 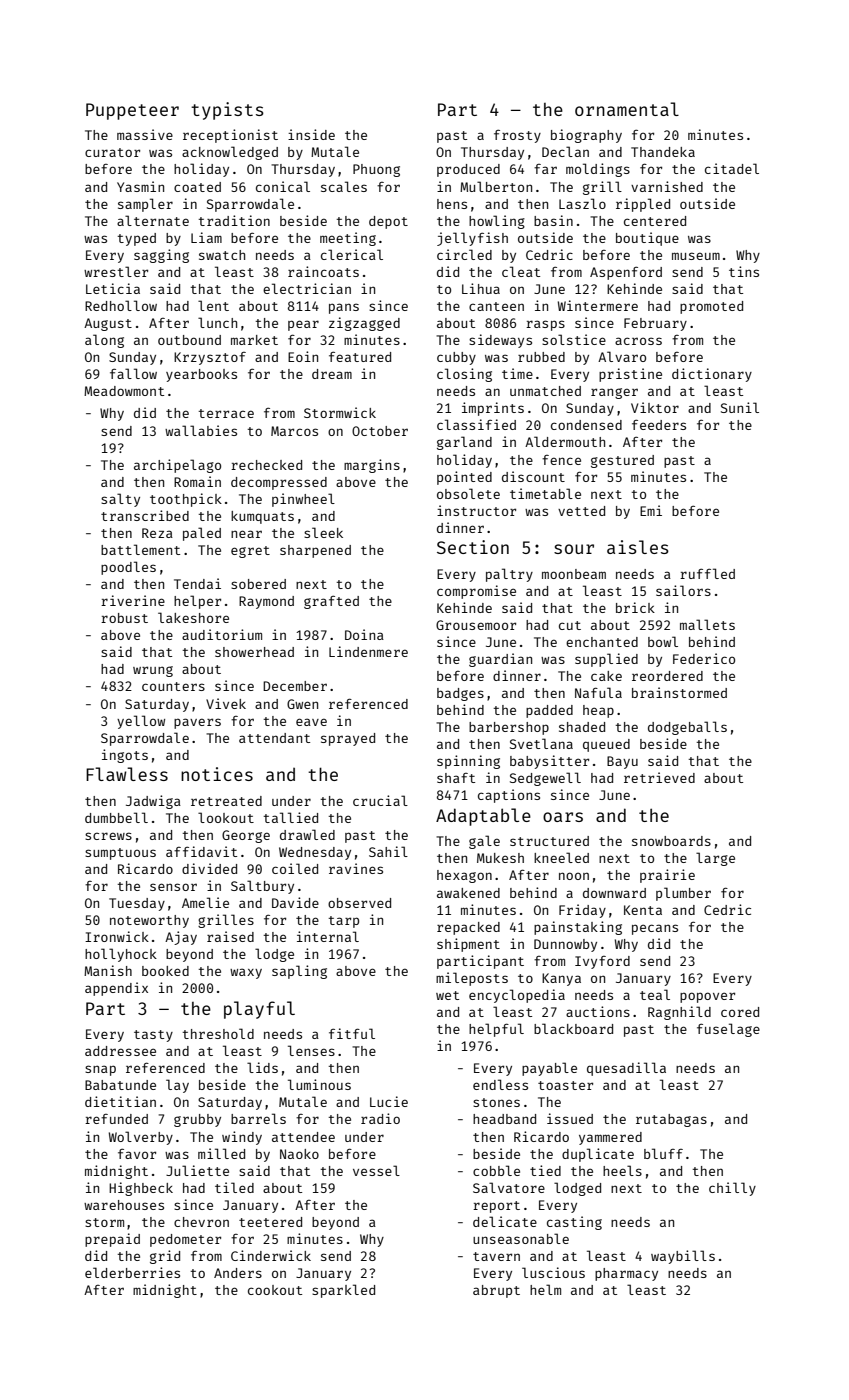 What do you see at coordinates (116, 271) in the page?
I see `wrestler` at bounding box center [116, 271].
